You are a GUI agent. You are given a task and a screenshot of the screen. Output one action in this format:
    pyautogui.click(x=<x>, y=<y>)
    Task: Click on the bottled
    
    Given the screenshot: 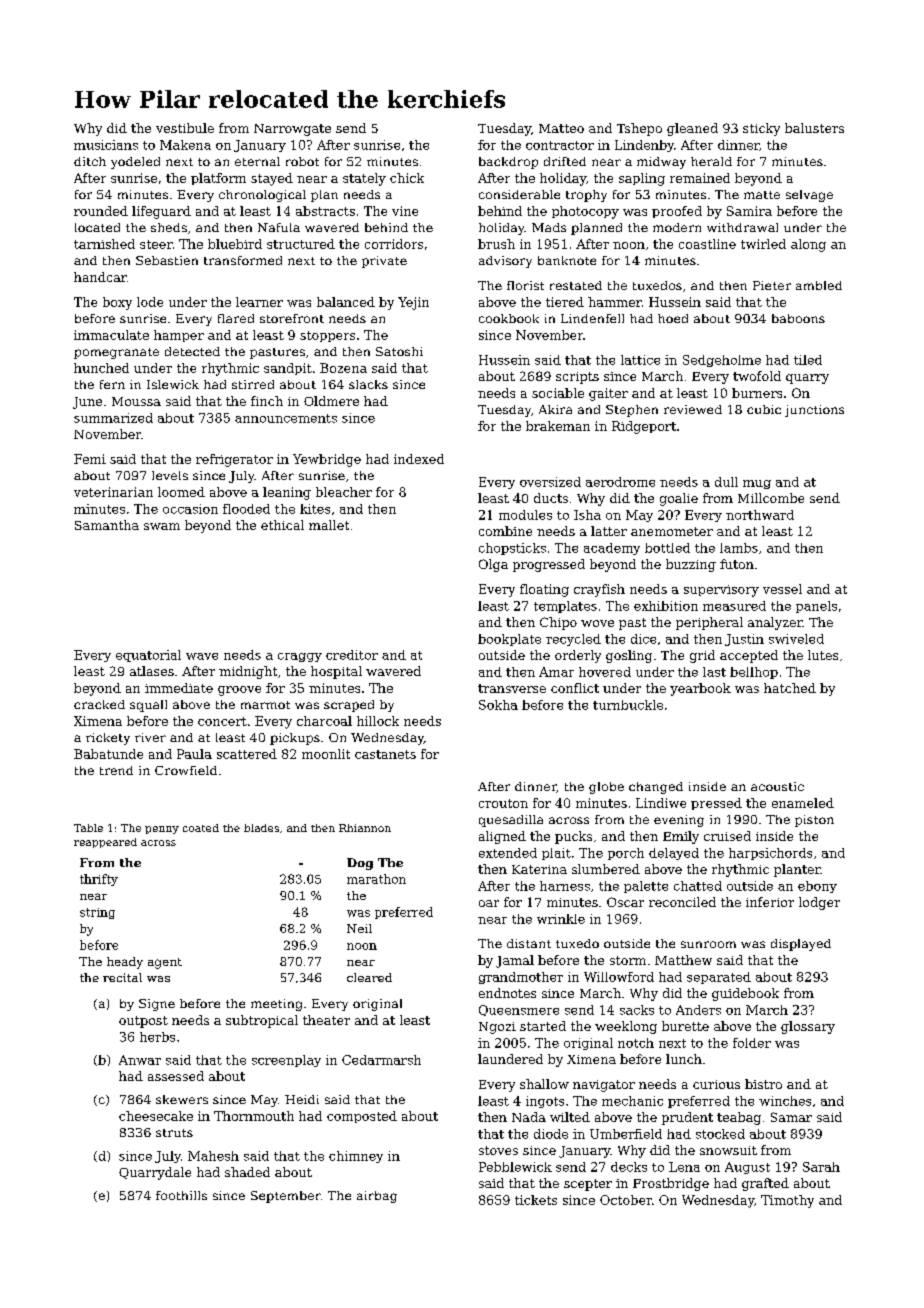 What is the action you would take?
    pyautogui.click(x=667, y=548)
